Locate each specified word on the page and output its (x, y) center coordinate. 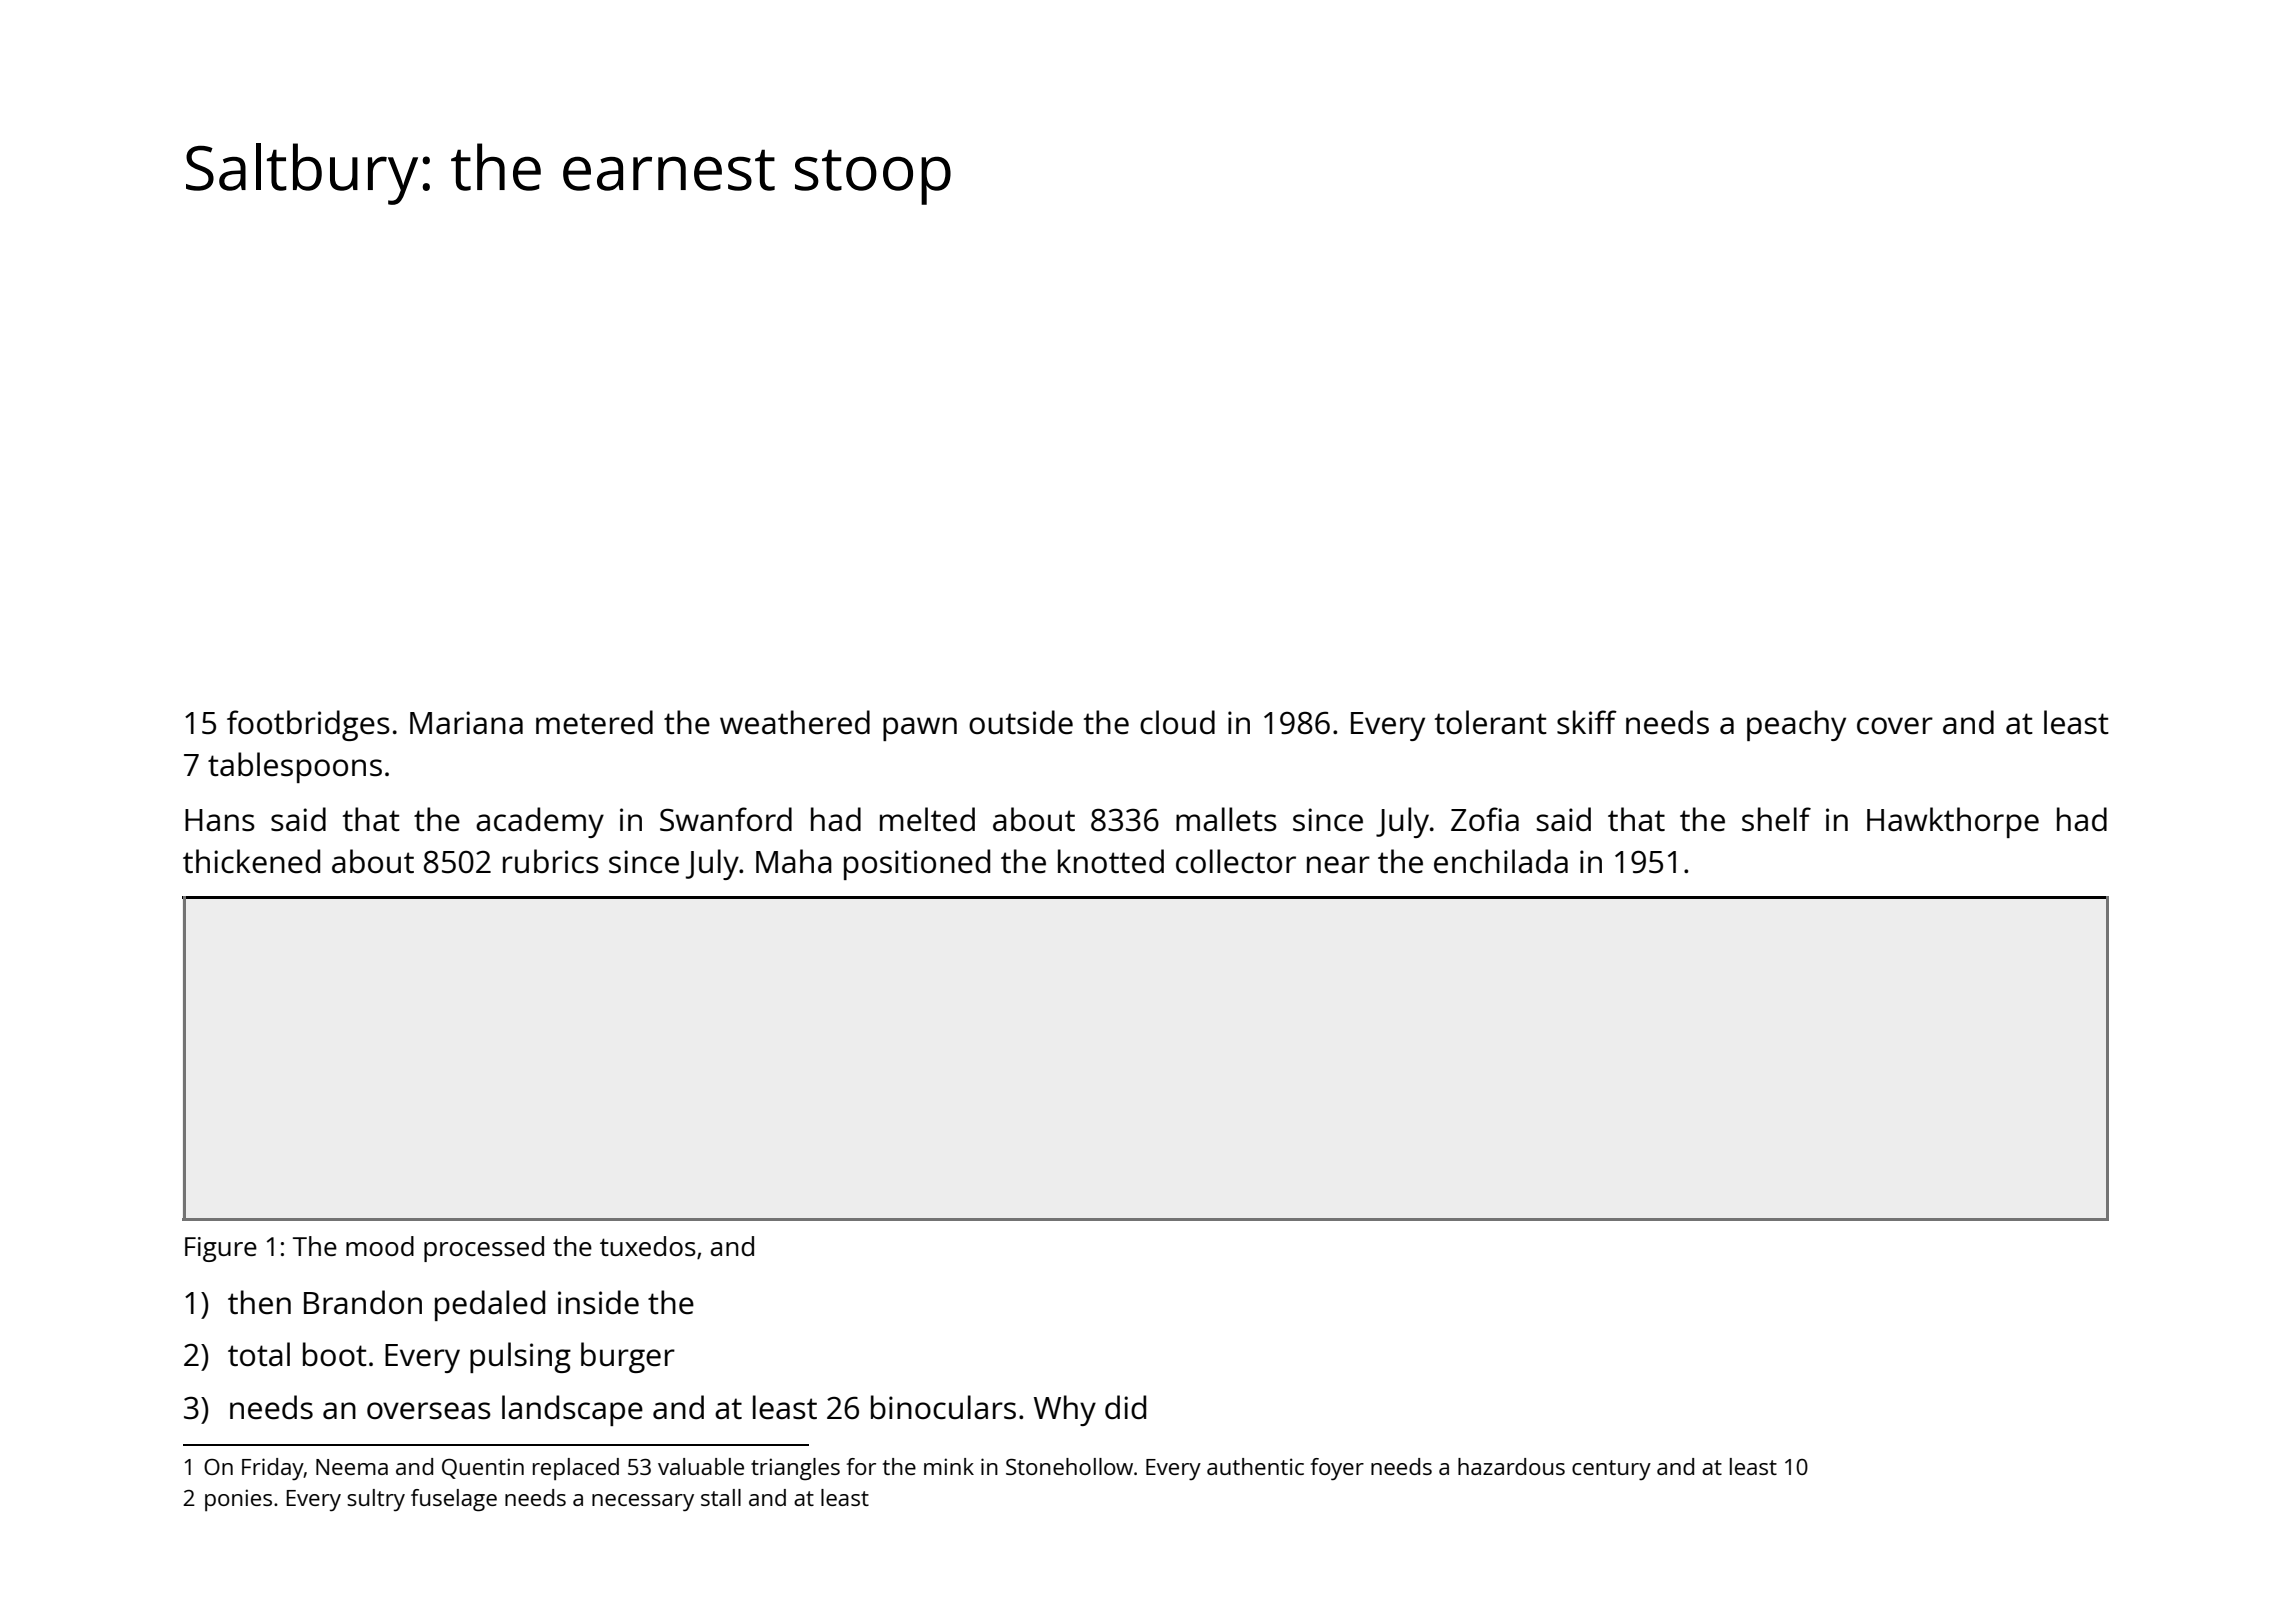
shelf (1776, 819)
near (1338, 865)
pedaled (490, 1305)
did (1125, 1407)
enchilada (1501, 861)
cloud (1177, 722)
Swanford (726, 819)
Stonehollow (1069, 1466)
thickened (251, 861)
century (1611, 1470)
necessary (643, 1502)
